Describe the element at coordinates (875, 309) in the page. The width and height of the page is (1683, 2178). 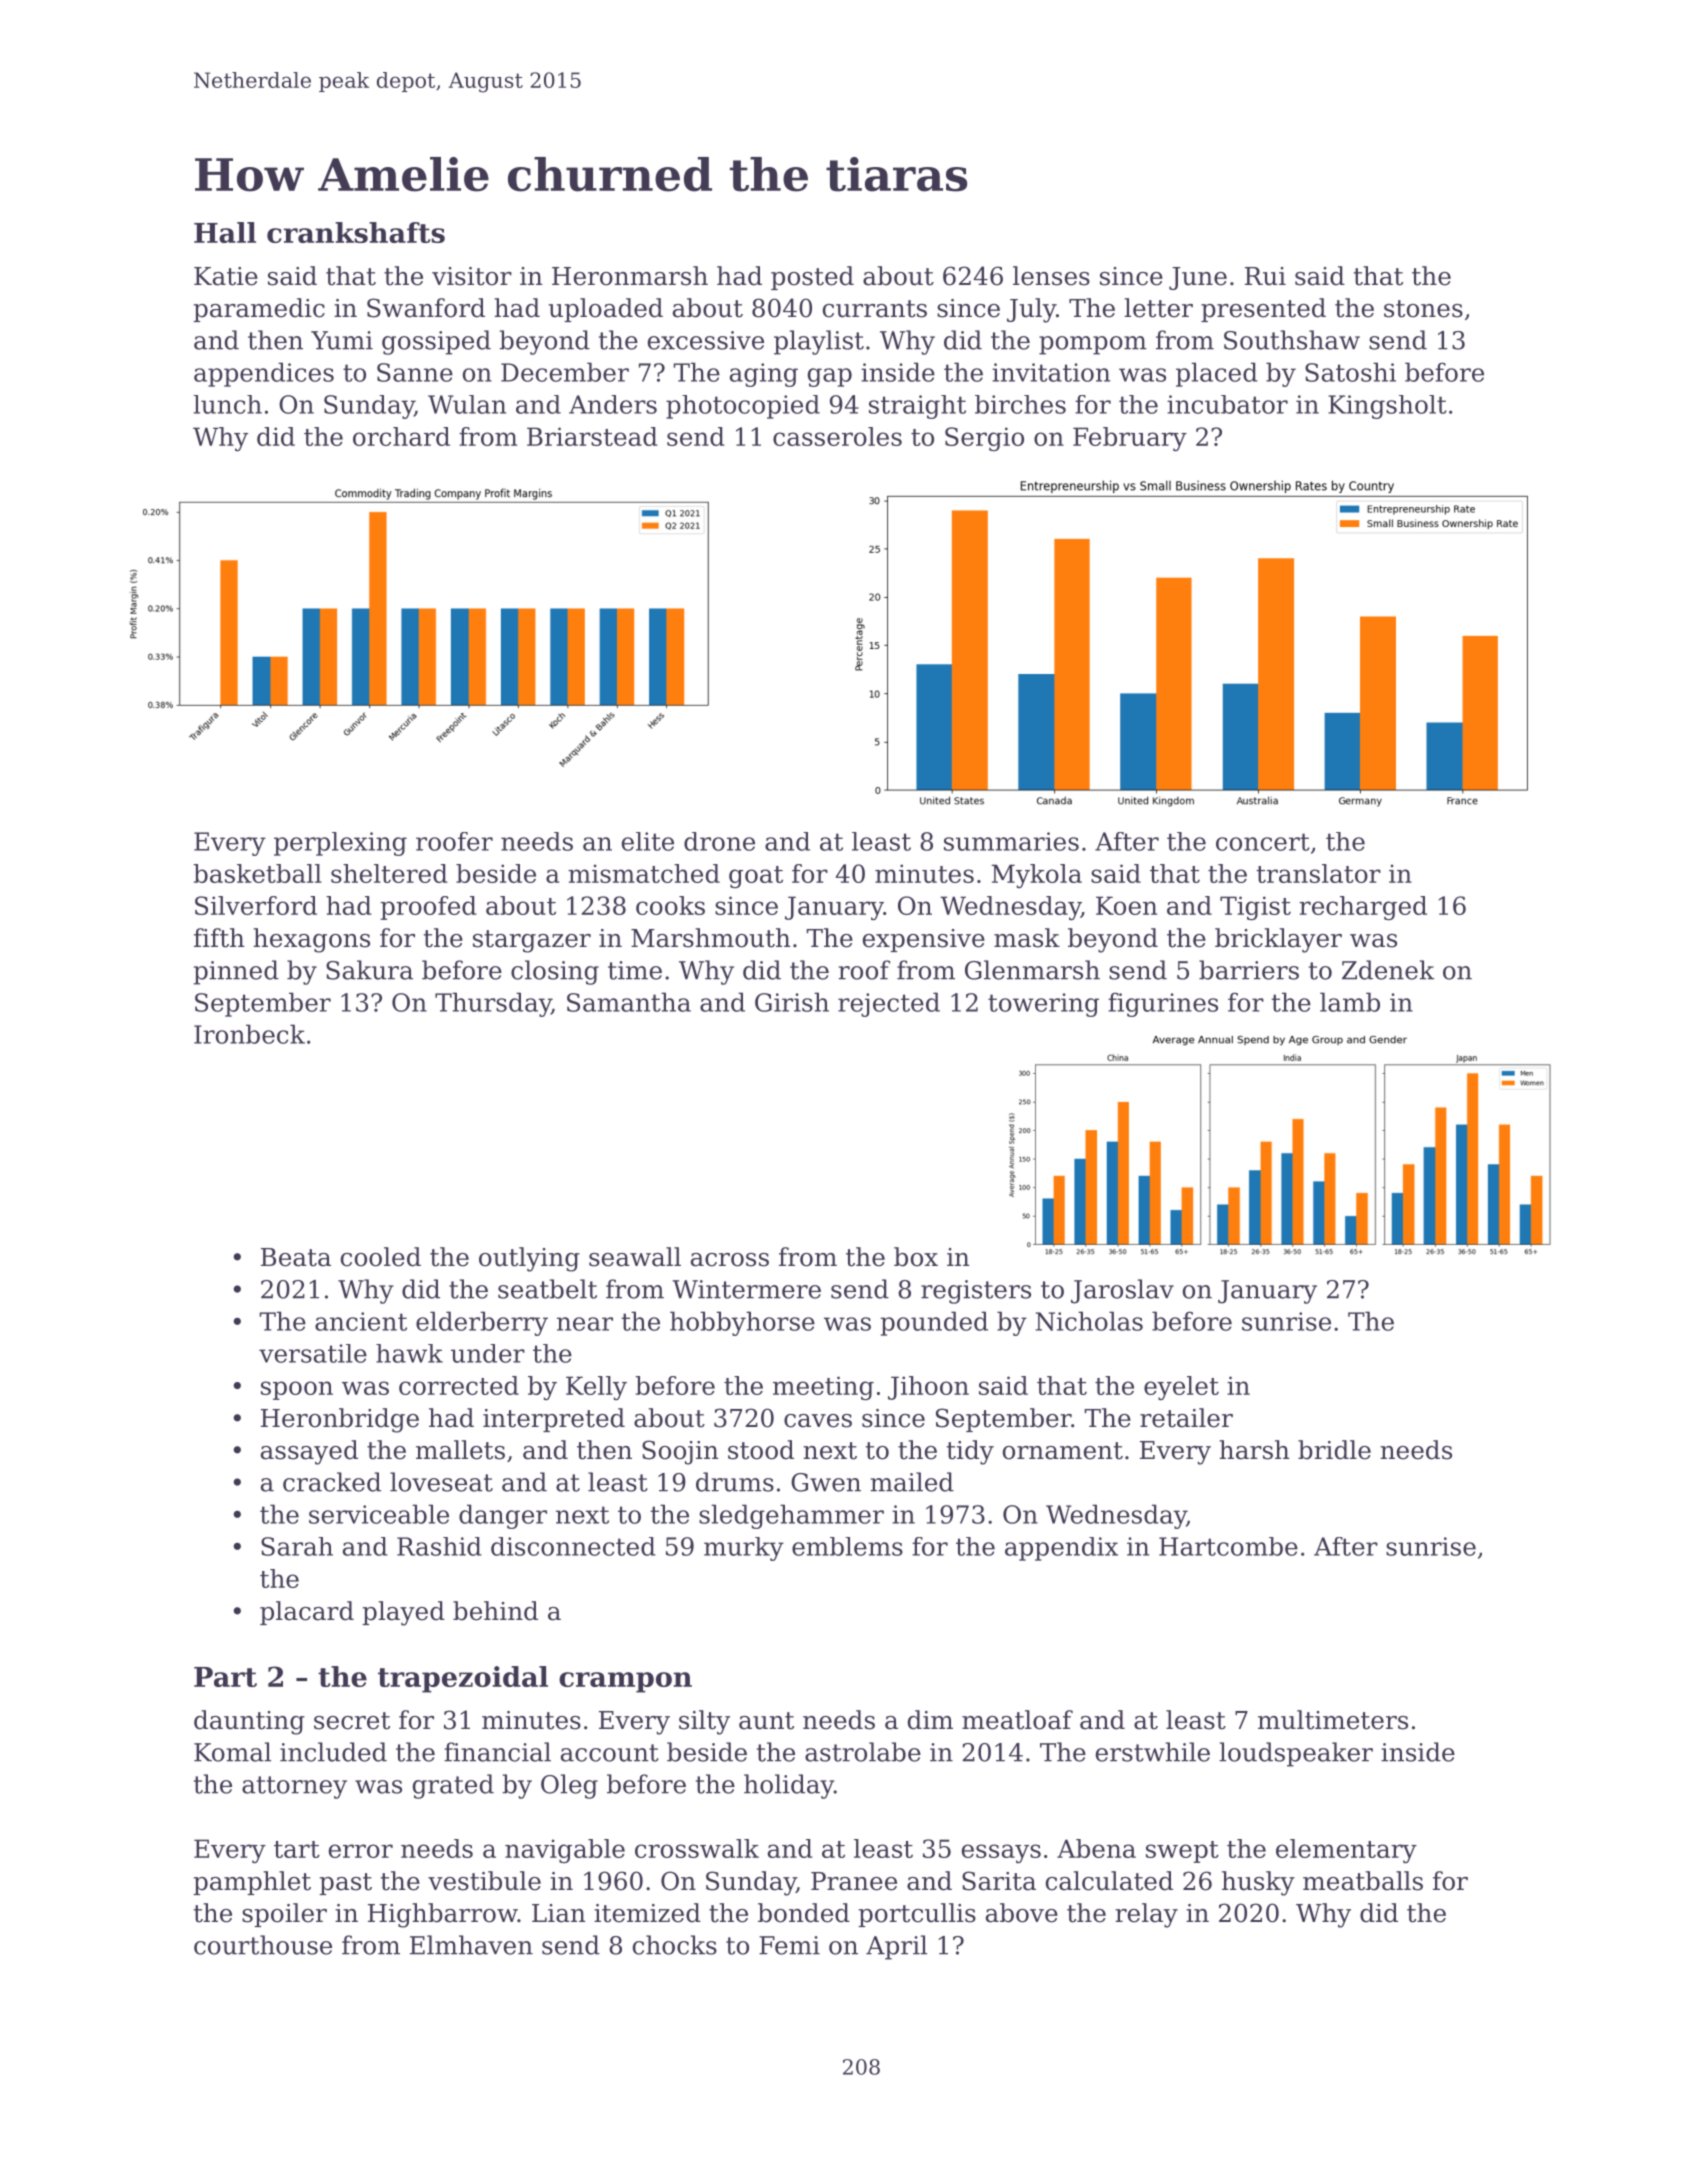
I see `currants` at that location.
